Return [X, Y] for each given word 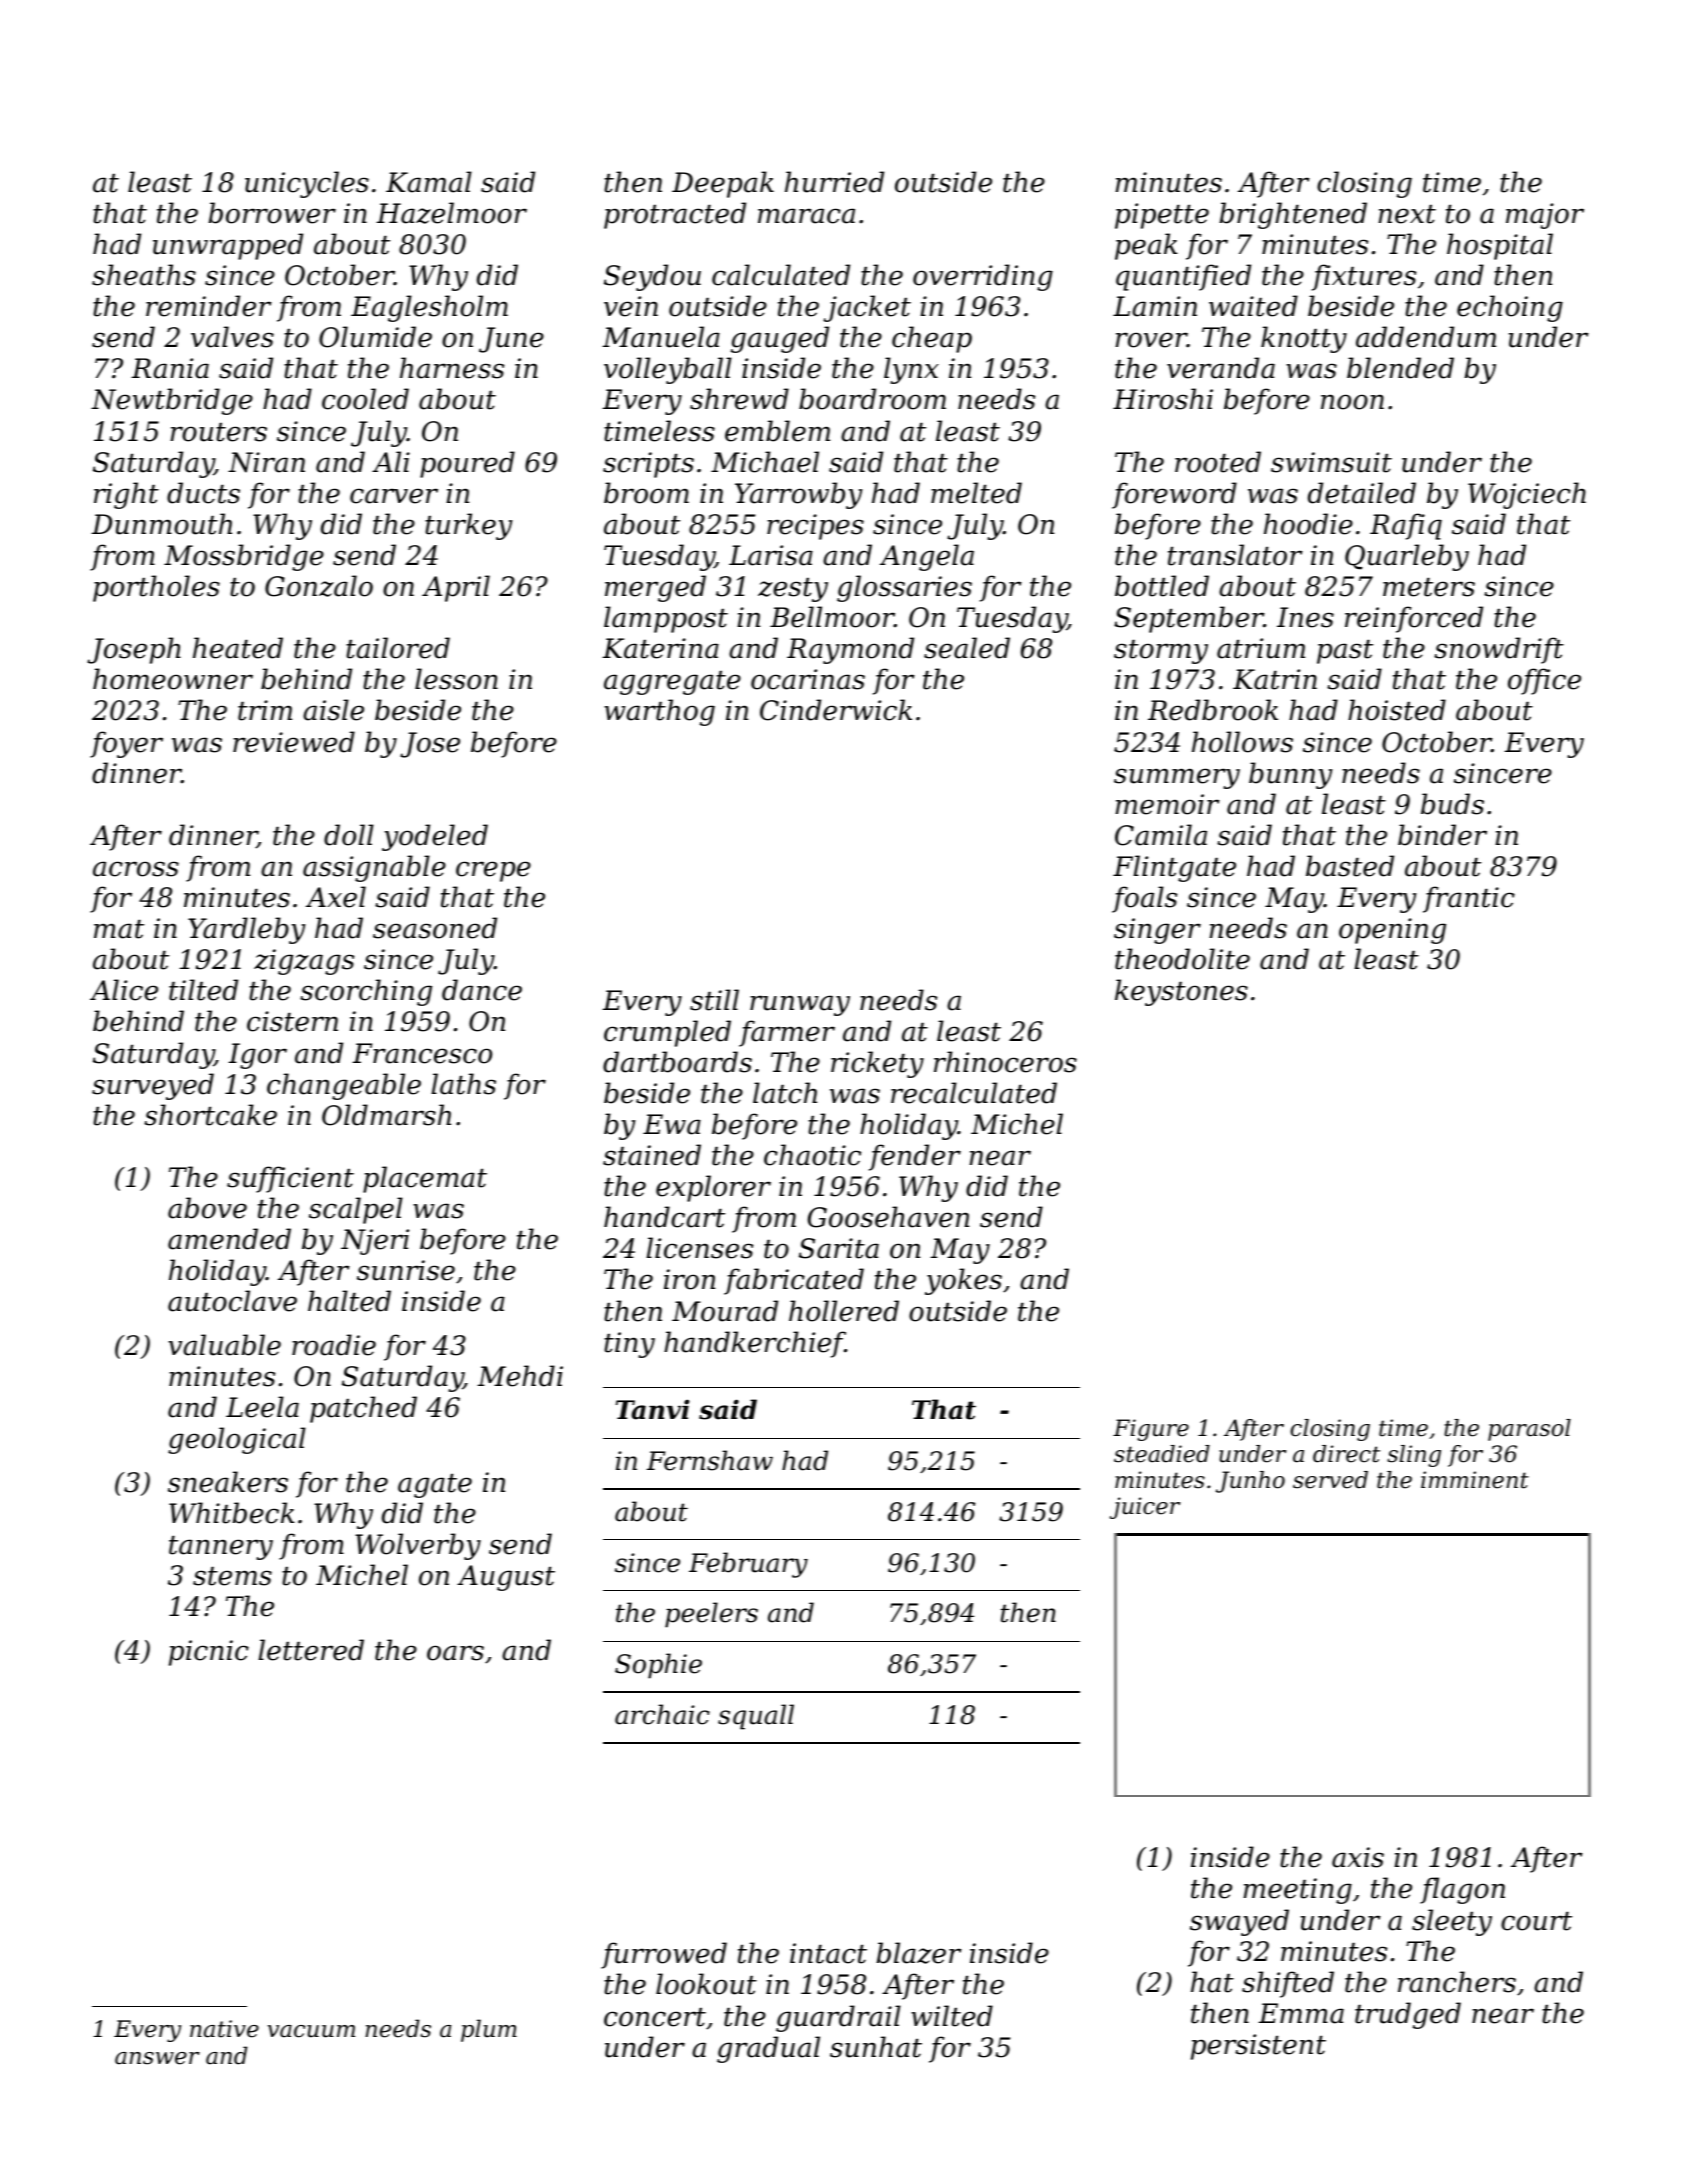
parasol [1529, 1430]
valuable [224, 1345]
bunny [1291, 775]
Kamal [429, 182]
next [1407, 214]
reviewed [294, 742]
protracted [675, 215]
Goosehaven [888, 1217]
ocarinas [808, 679]
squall [756, 1717]
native [224, 2029]
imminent [1475, 1480]
